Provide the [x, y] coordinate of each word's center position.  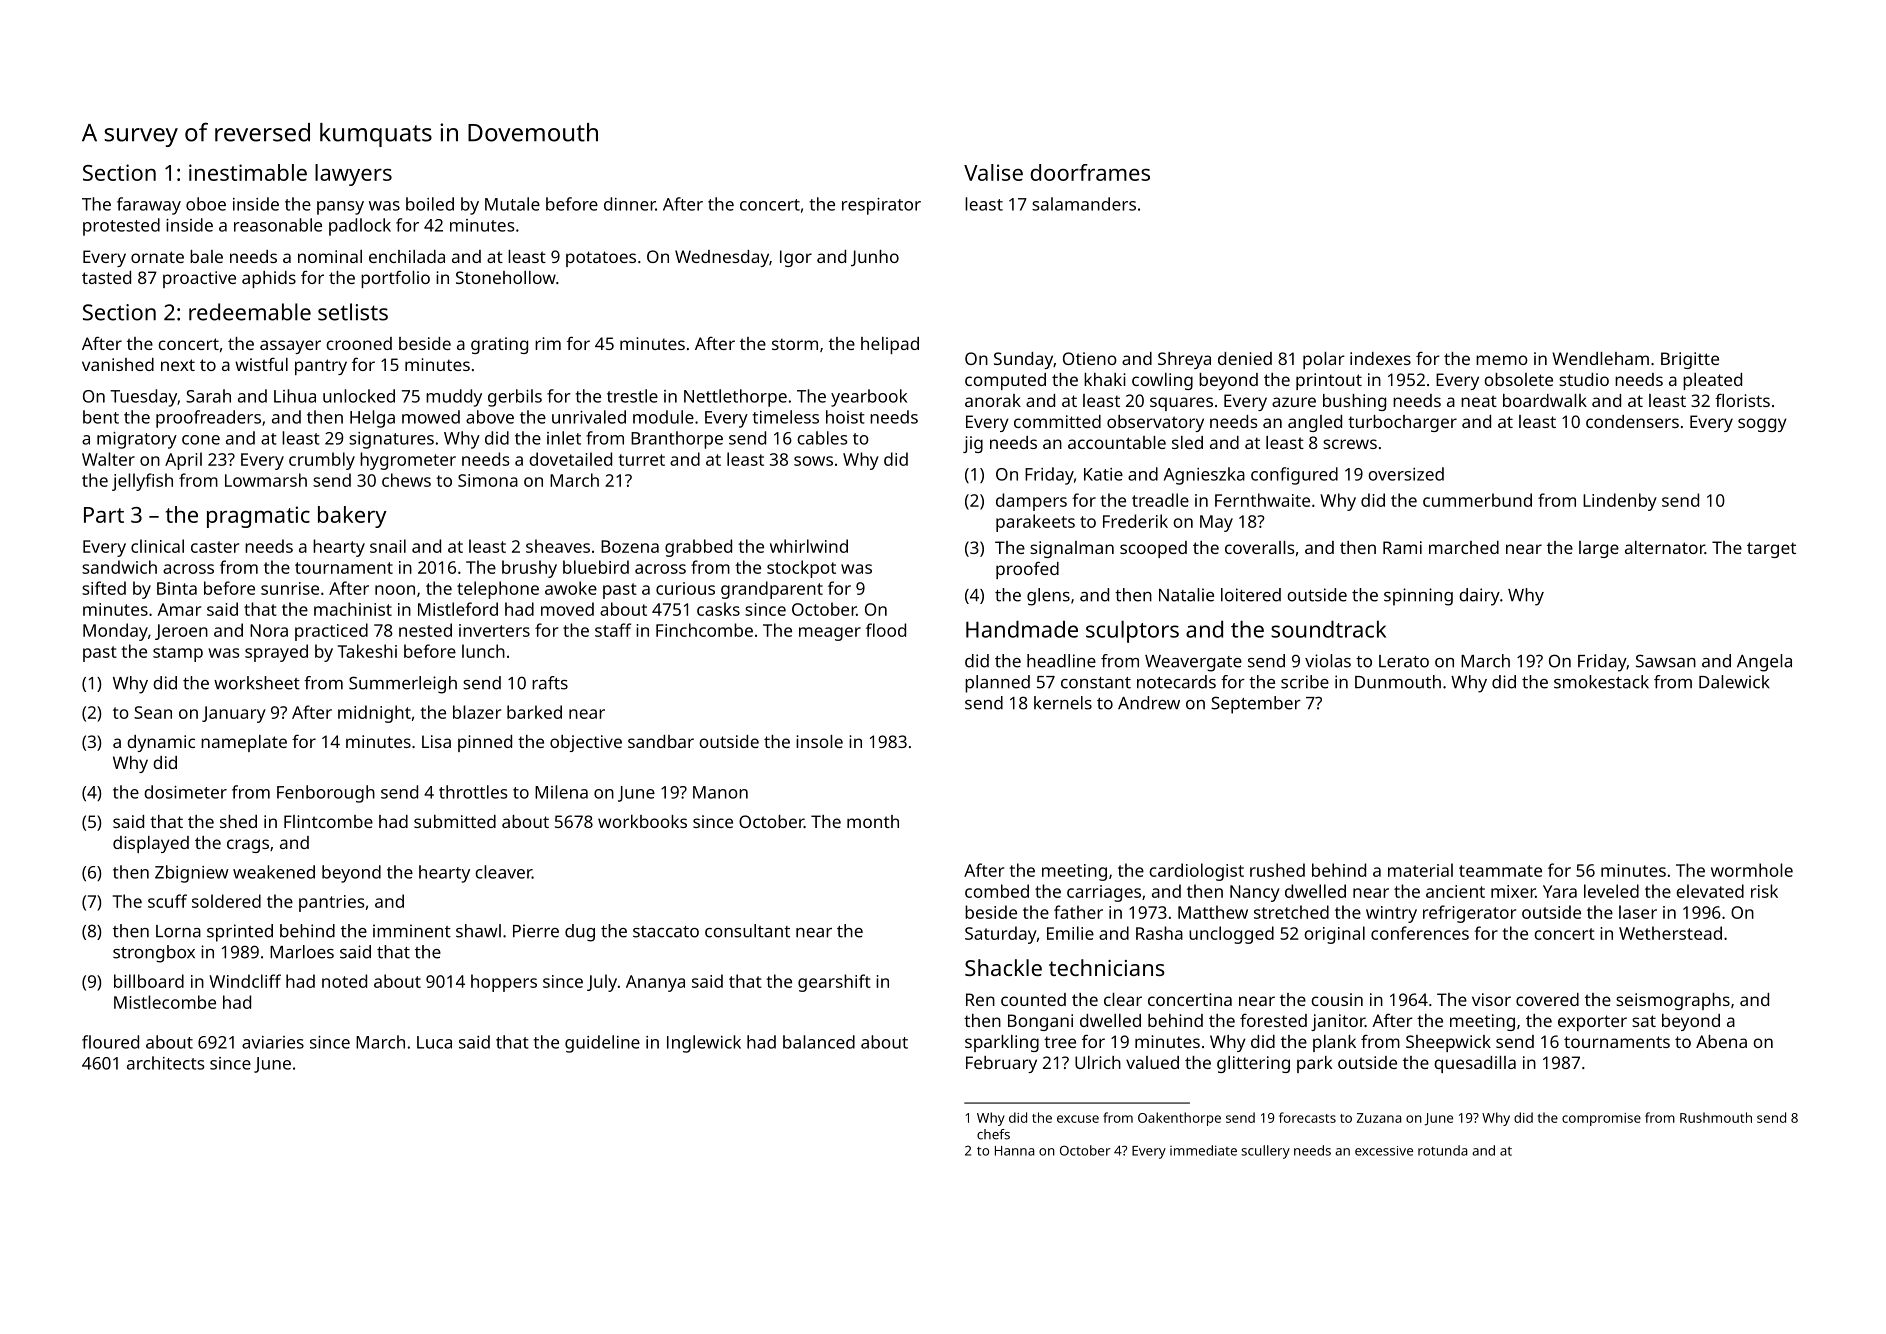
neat [1479, 401]
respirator [881, 206]
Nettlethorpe [735, 398]
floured [110, 1042]
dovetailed [570, 459]
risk [1764, 891]
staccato [666, 932]
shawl [478, 931]
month [873, 821]
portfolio [395, 279]
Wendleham [1600, 358]
